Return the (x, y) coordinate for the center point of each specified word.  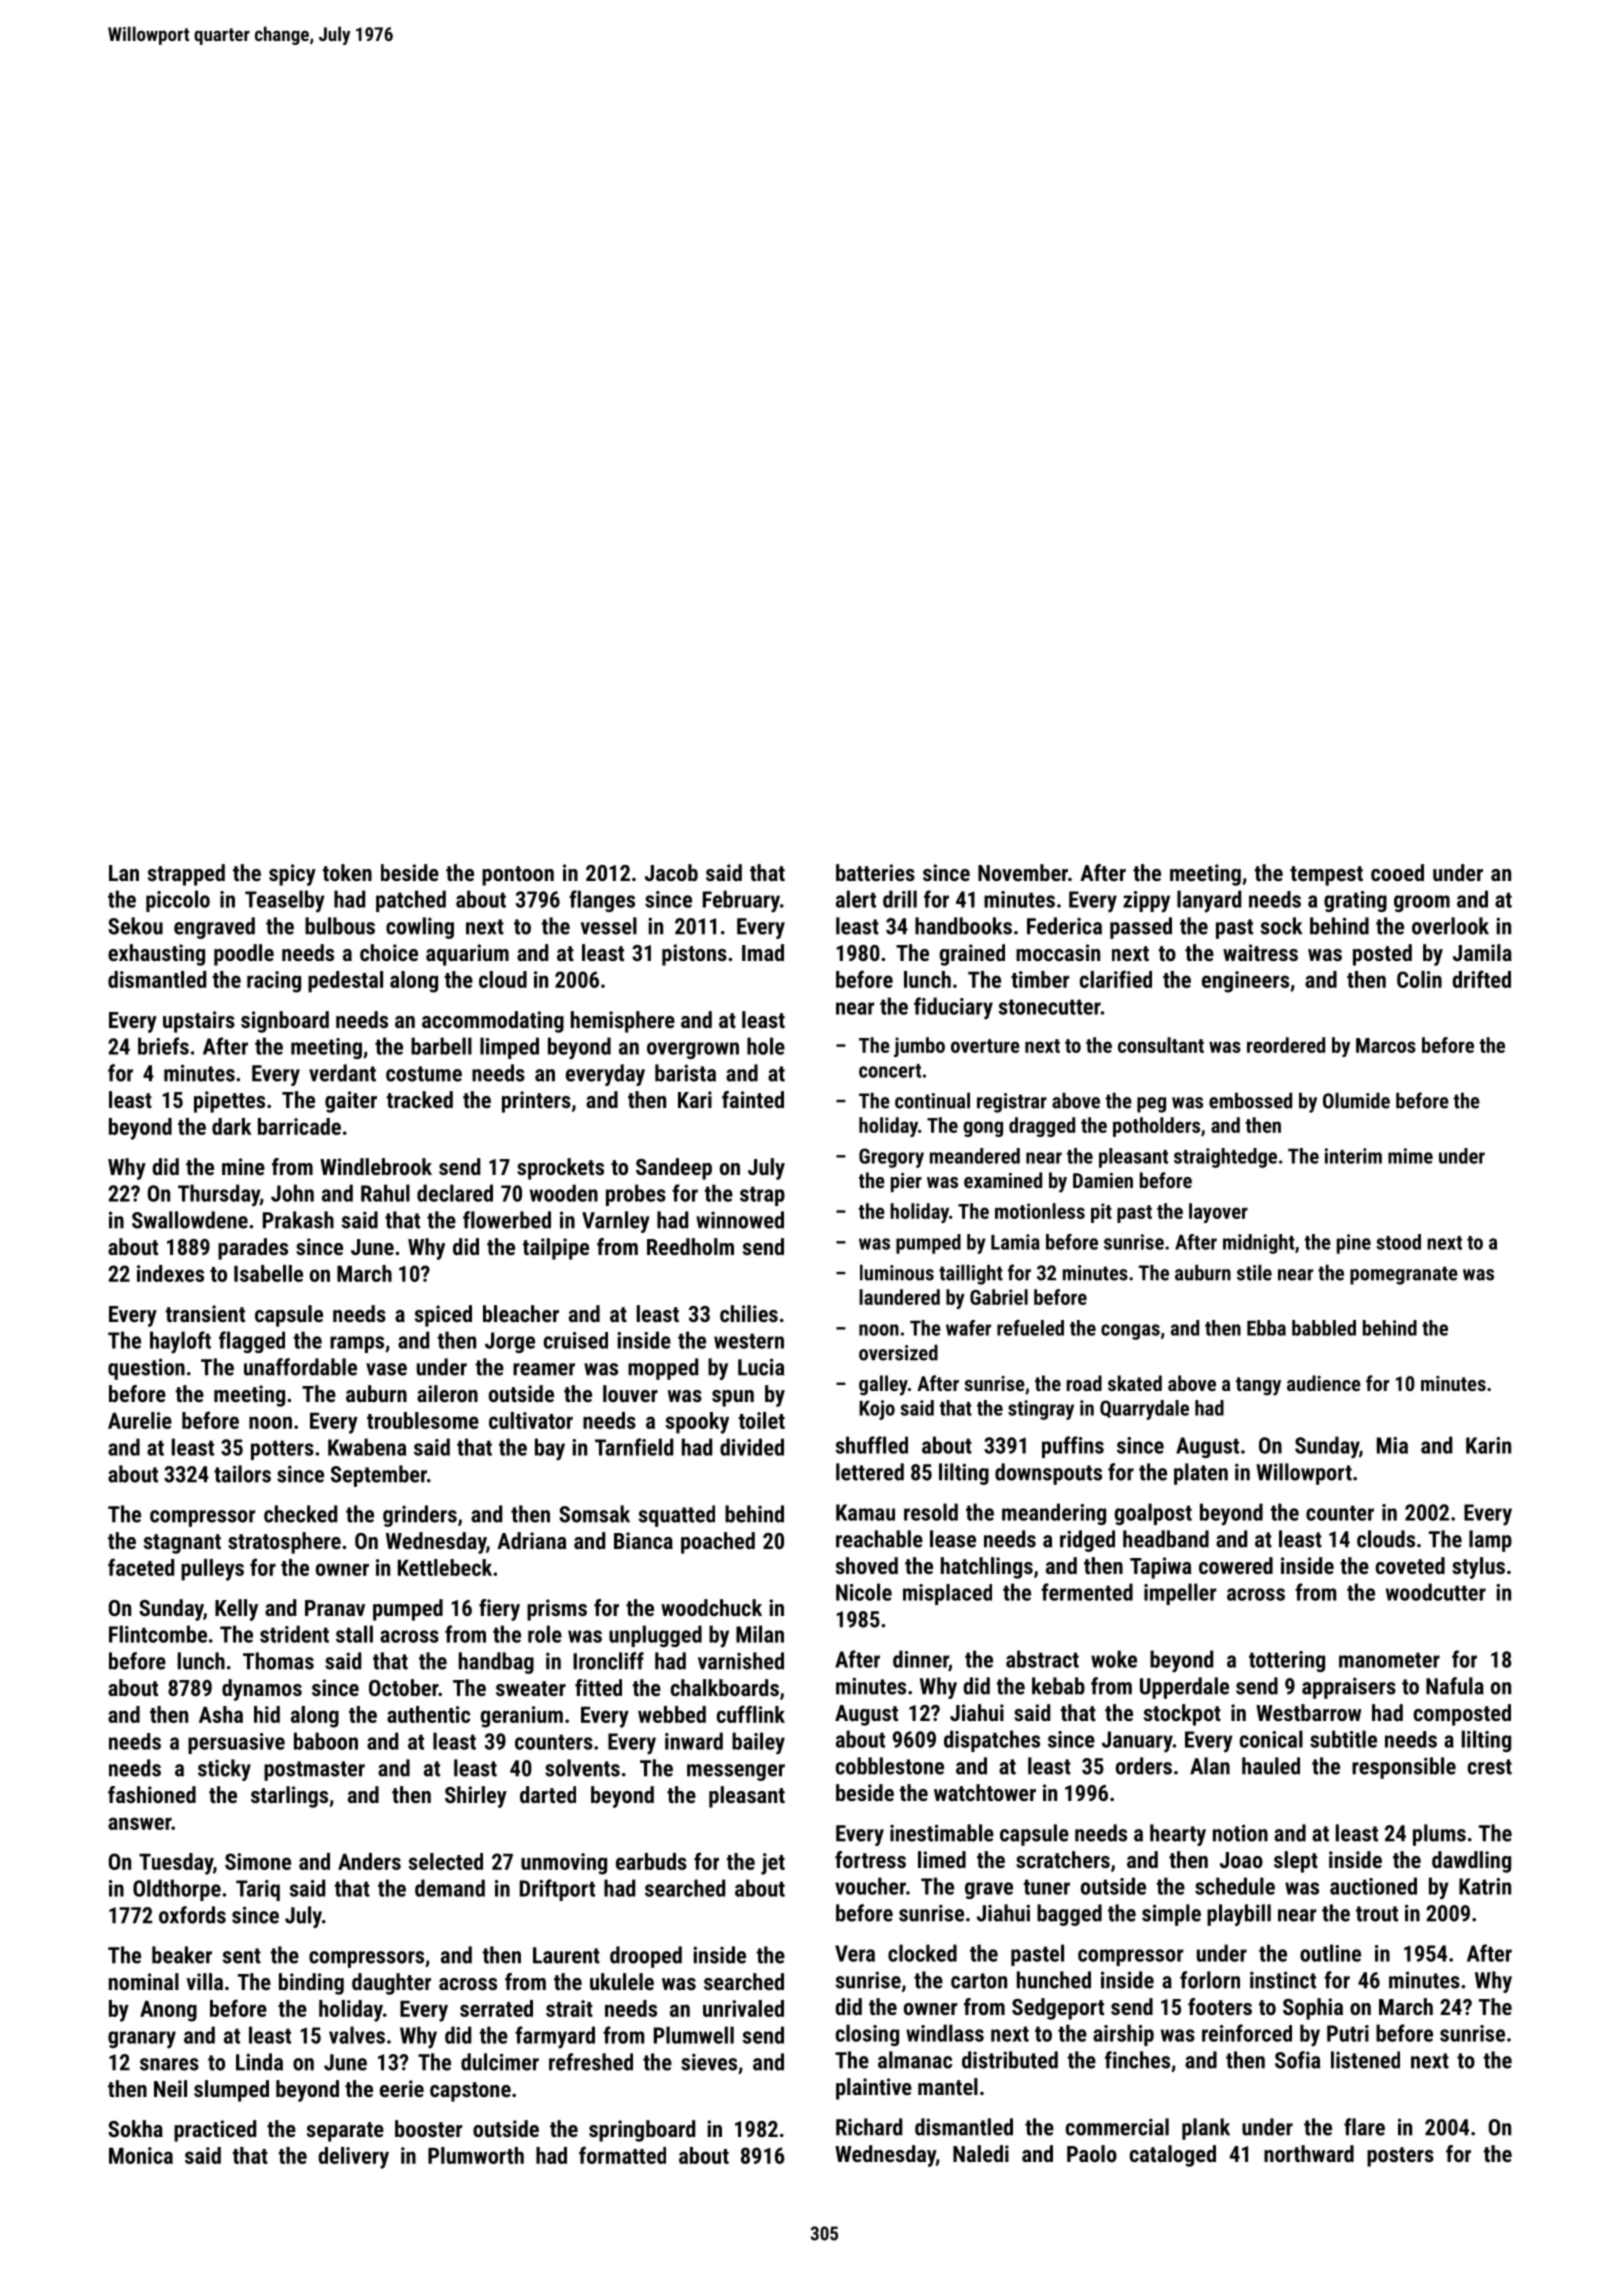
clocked (922, 1953)
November (1023, 872)
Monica (141, 2155)
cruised (576, 1340)
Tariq (258, 1890)
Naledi (981, 2153)
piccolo (178, 901)
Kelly (236, 1610)
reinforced (1247, 2033)
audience (1324, 1383)
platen (1201, 1474)
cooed (1397, 872)
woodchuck (711, 1607)
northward (1309, 2153)
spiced (443, 1316)
